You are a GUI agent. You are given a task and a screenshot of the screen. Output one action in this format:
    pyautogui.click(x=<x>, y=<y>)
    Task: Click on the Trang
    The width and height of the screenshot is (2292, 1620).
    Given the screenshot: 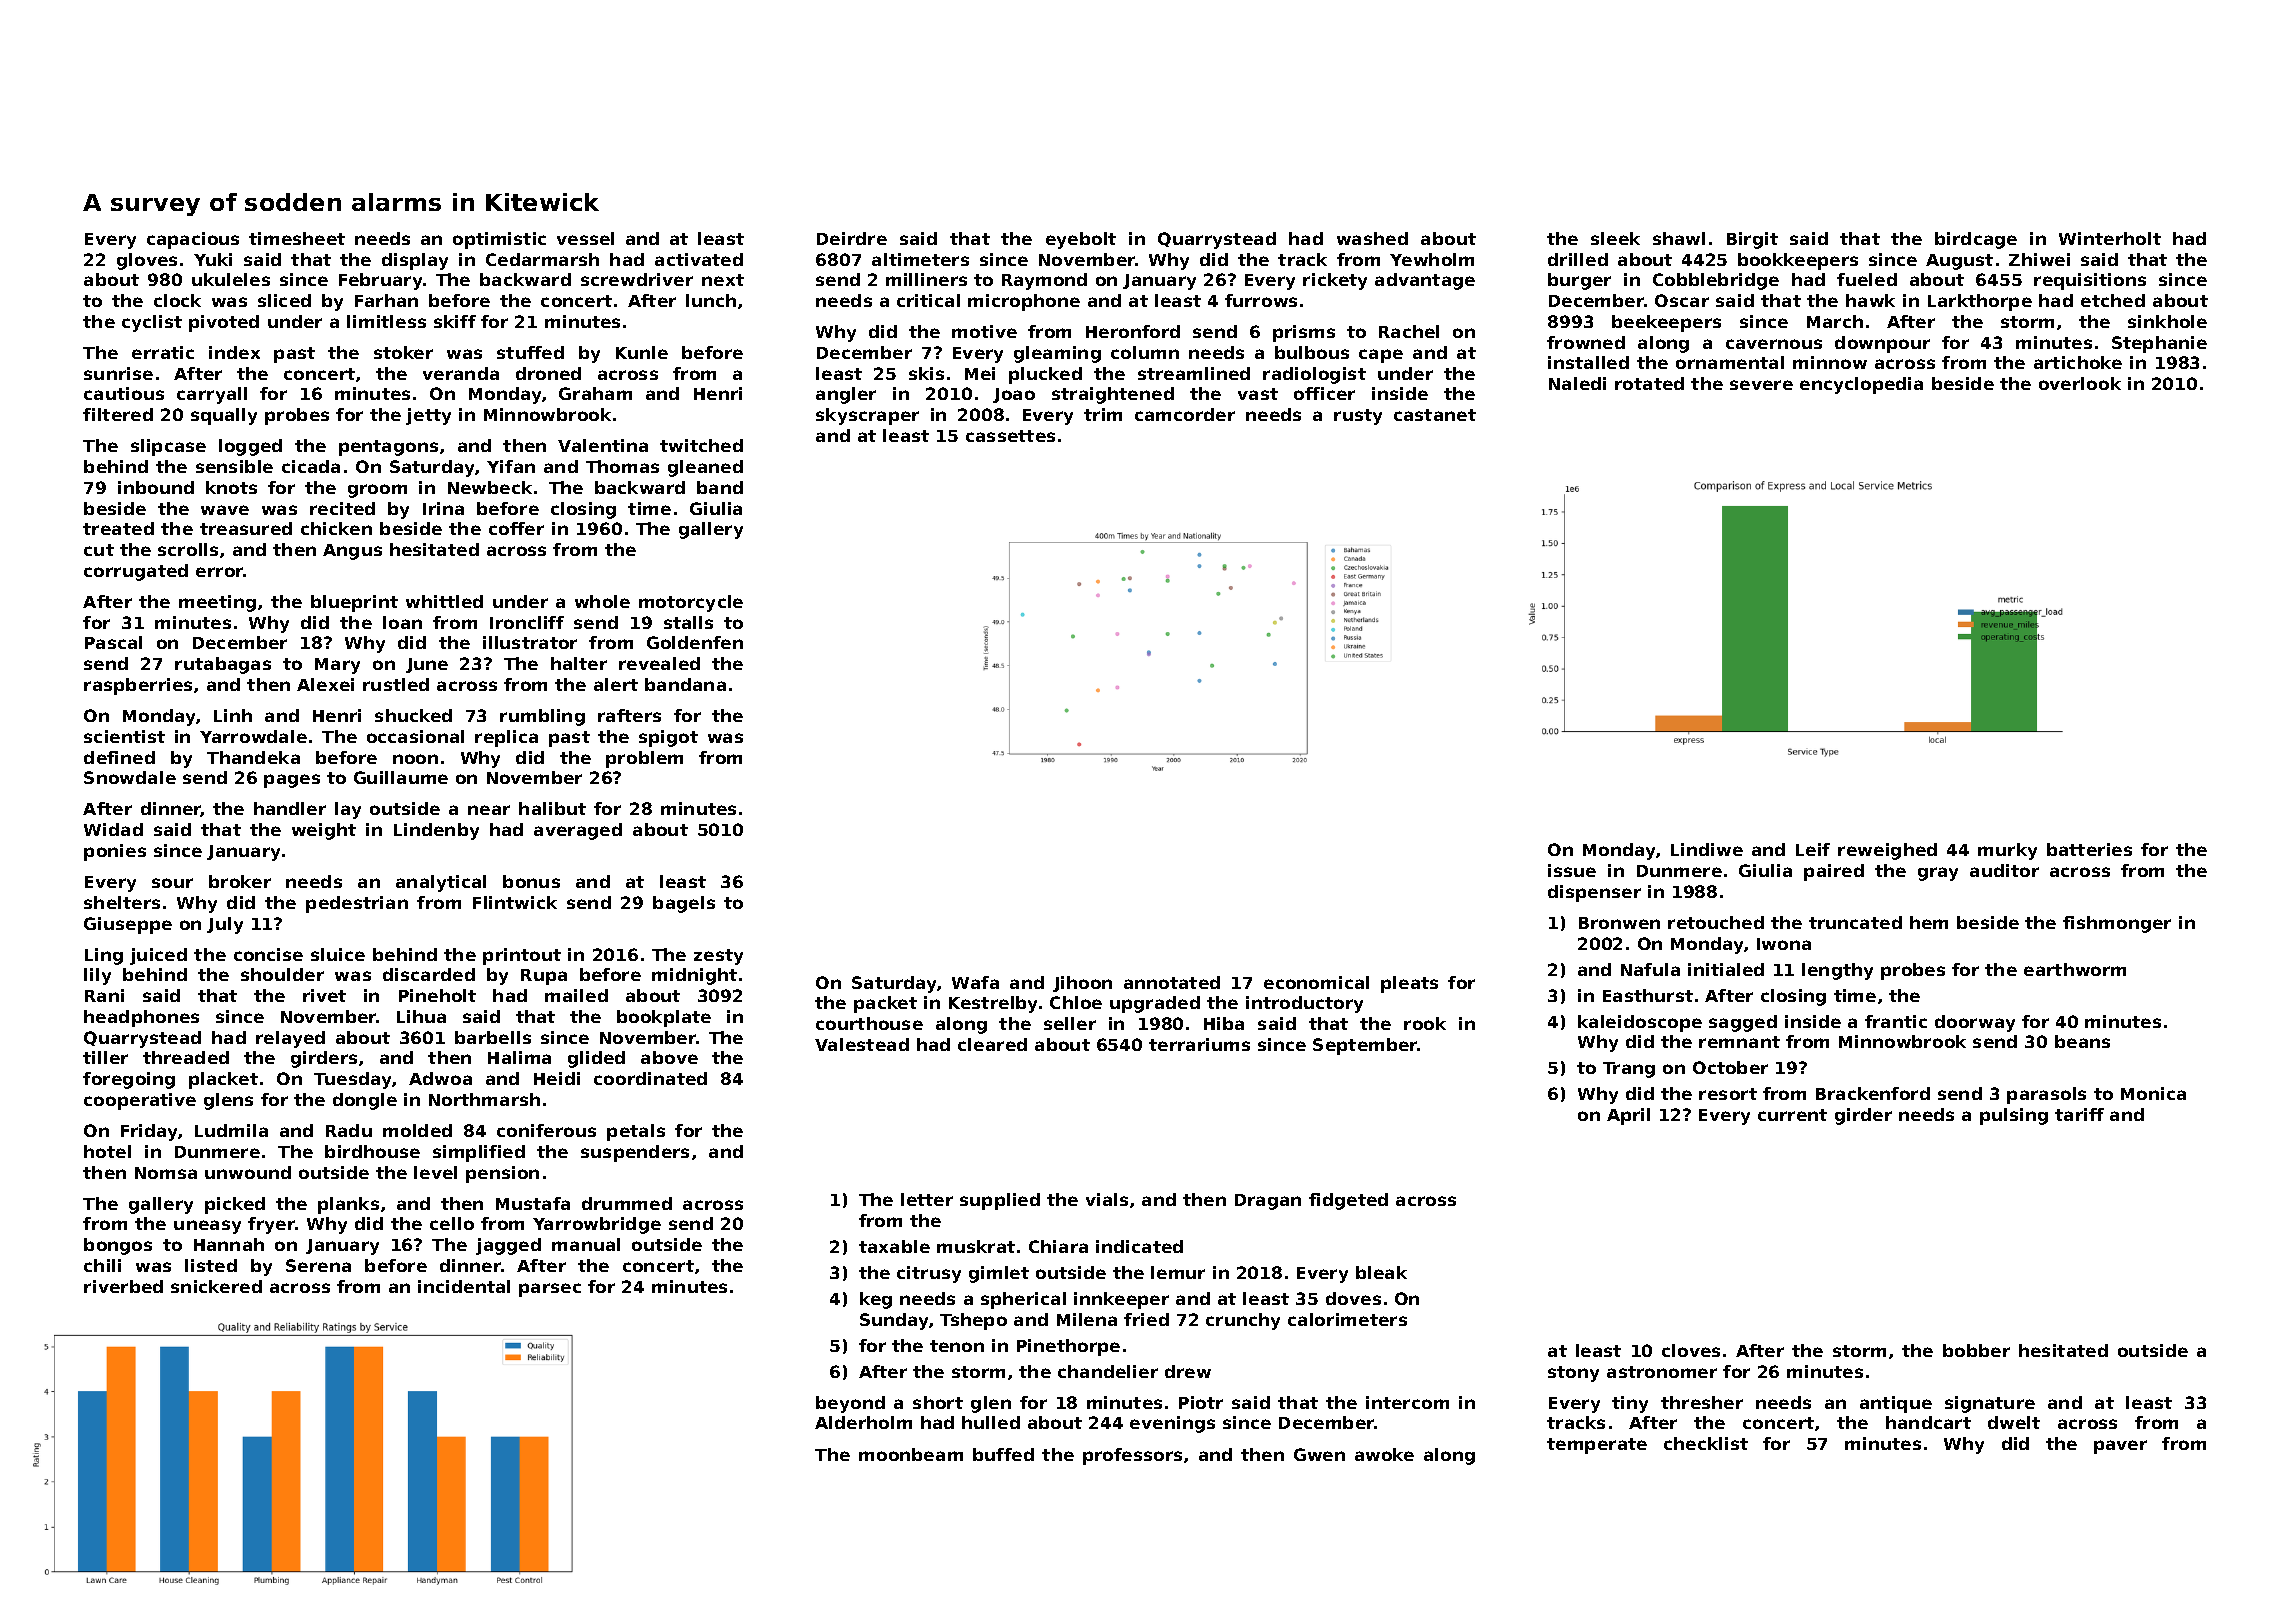 What is the action you would take?
    pyautogui.click(x=1629, y=1070)
